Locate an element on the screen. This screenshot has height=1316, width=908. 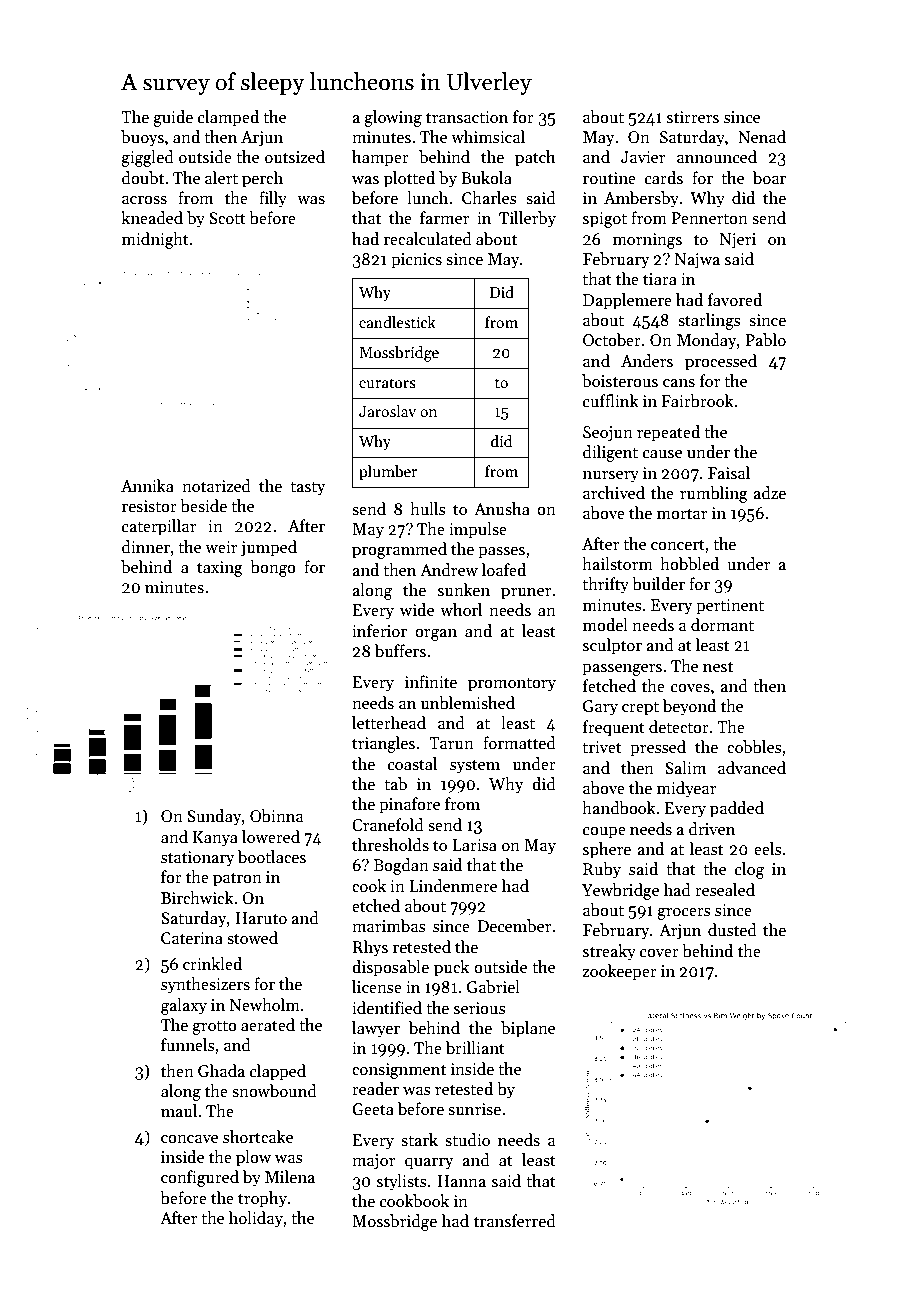
stirrers is located at coordinates (693, 117).
